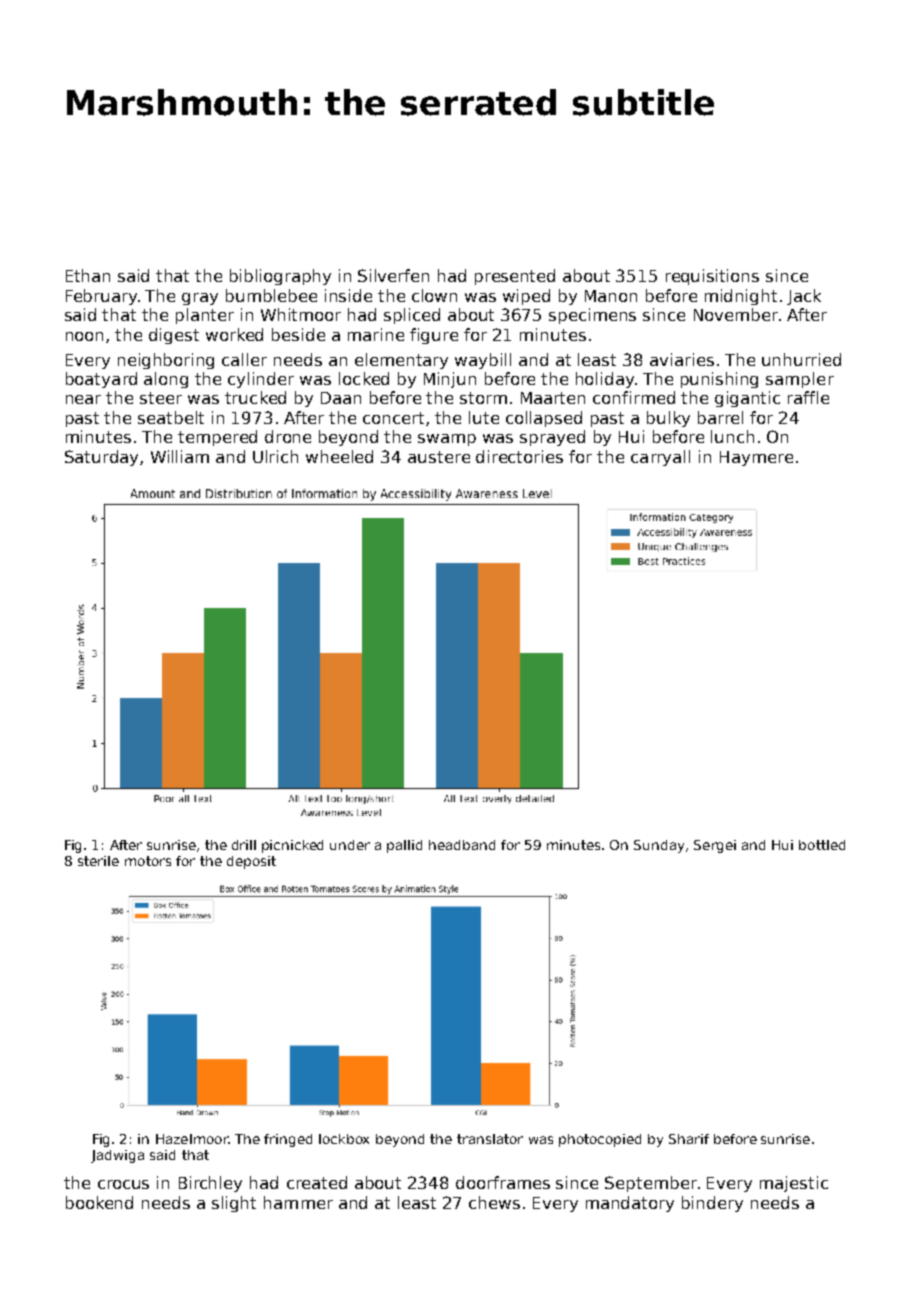  Describe the element at coordinates (462, 845) in the document. I see `headband` at that location.
